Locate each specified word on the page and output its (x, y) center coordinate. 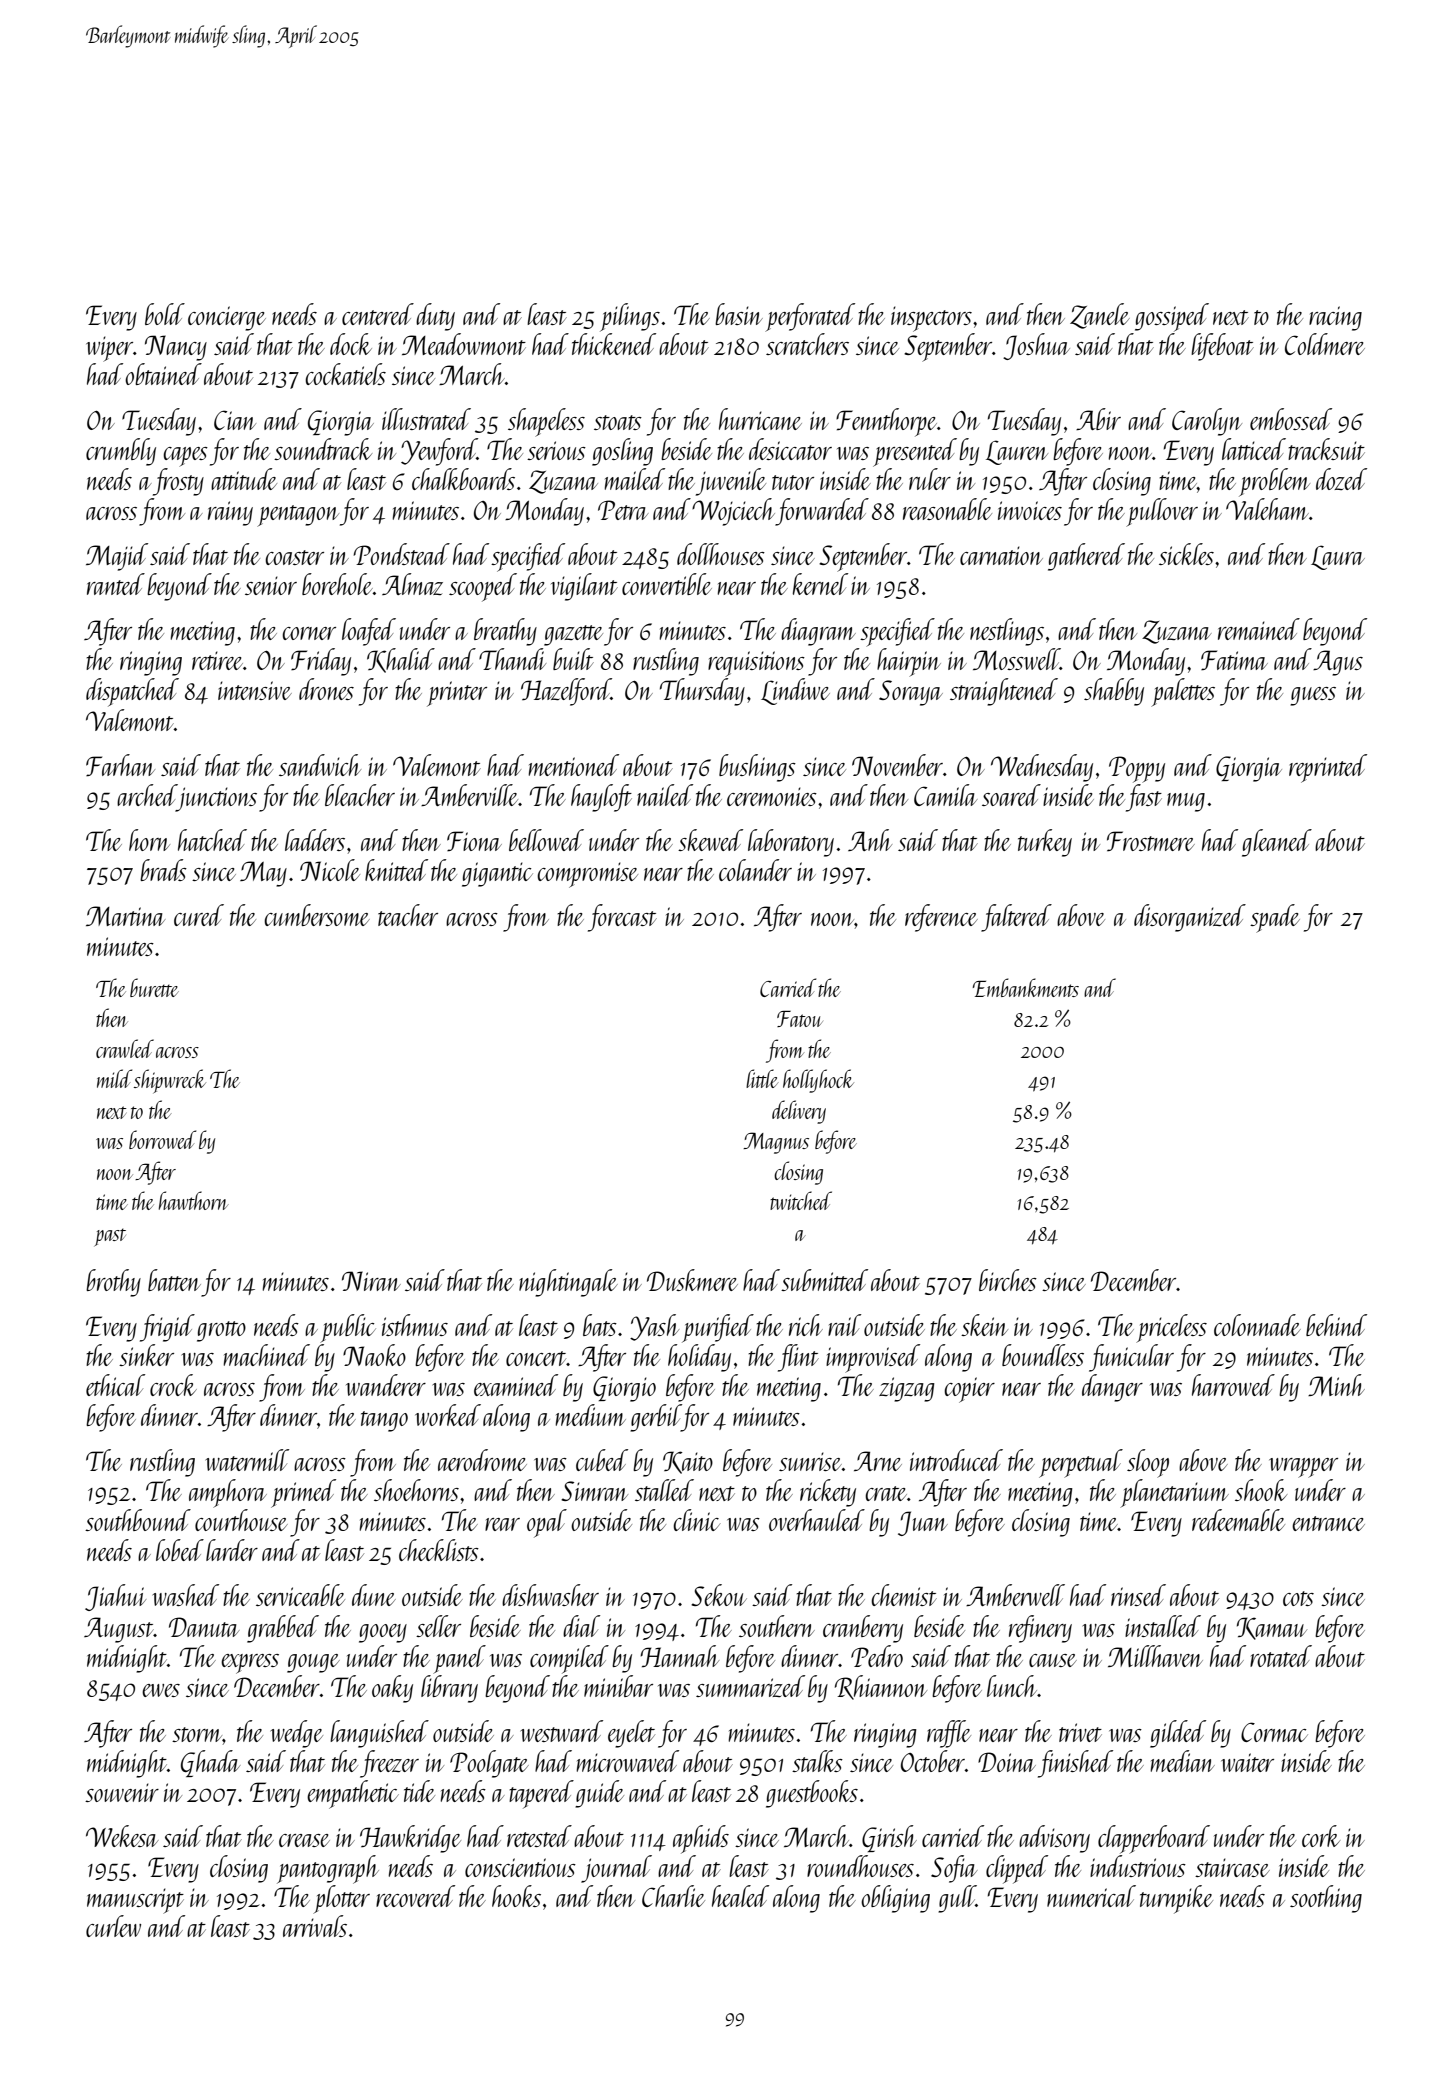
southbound (138, 1520)
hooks (516, 1896)
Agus (1338, 663)
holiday (699, 1358)
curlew (113, 1926)
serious (556, 450)
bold (165, 314)
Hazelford (566, 692)
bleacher (360, 795)
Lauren (1017, 452)
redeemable (1238, 1520)
